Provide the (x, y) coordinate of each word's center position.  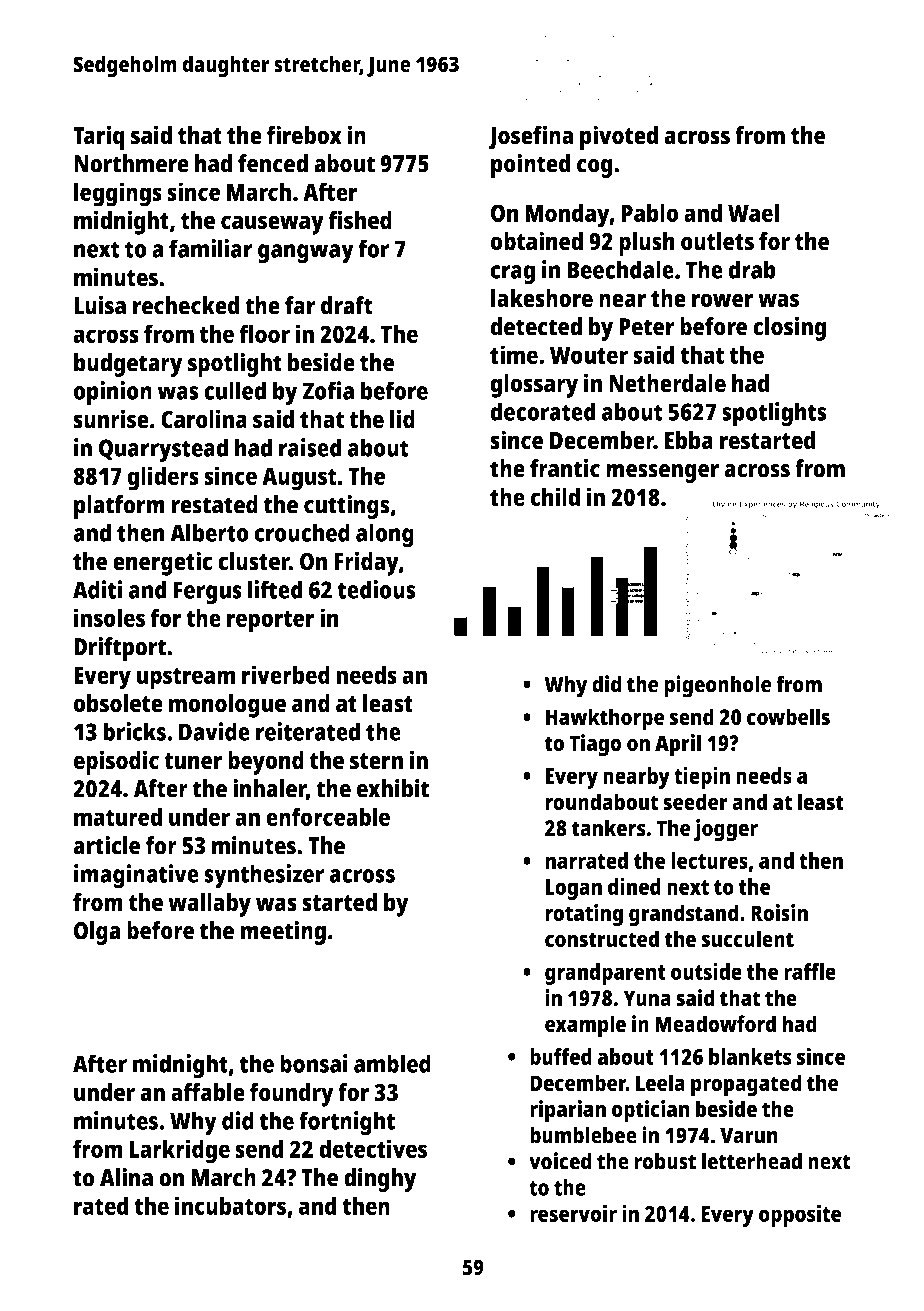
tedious (376, 589)
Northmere (131, 163)
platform (119, 507)
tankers (608, 828)
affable (208, 1092)
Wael (753, 212)
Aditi (98, 589)
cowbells (788, 717)
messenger (662, 473)
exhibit (392, 788)
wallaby (209, 905)
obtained (536, 241)
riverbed (286, 674)
